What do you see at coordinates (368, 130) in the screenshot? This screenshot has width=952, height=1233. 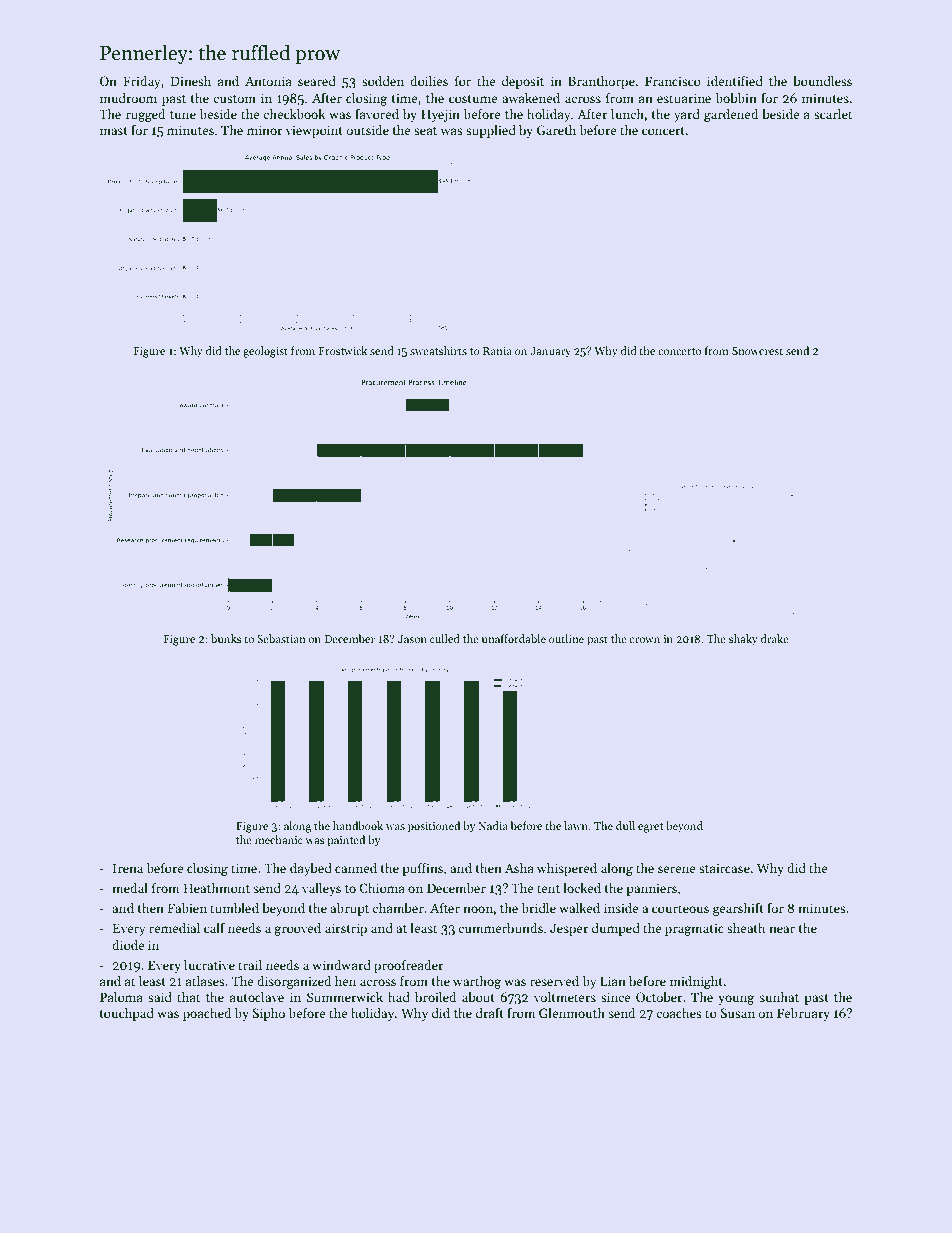 I see `outside` at bounding box center [368, 130].
